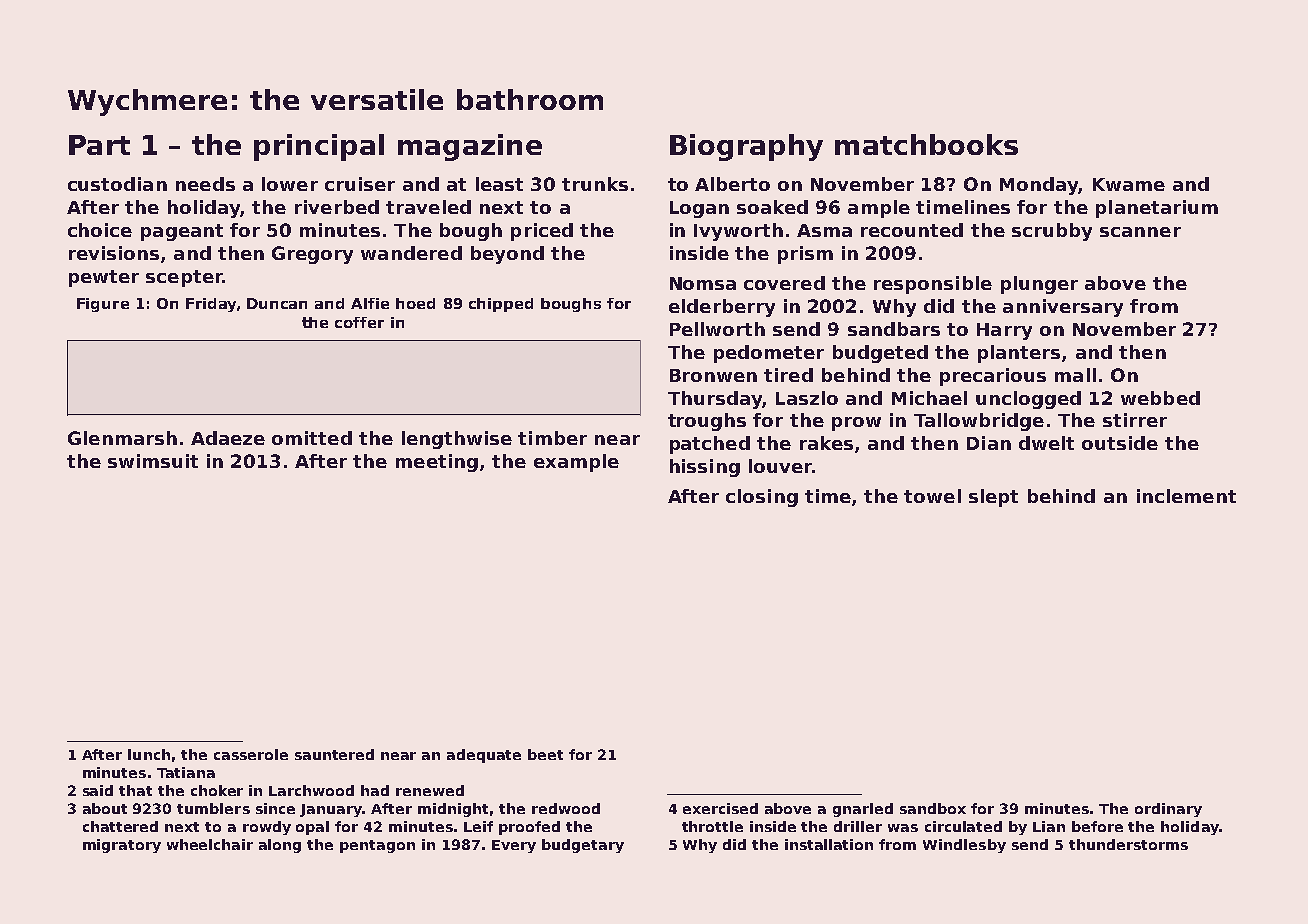 The image size is (1308, 924). Describe the element at coordinates (501, 305) in the screenshot. I see `chipped` at that location.
